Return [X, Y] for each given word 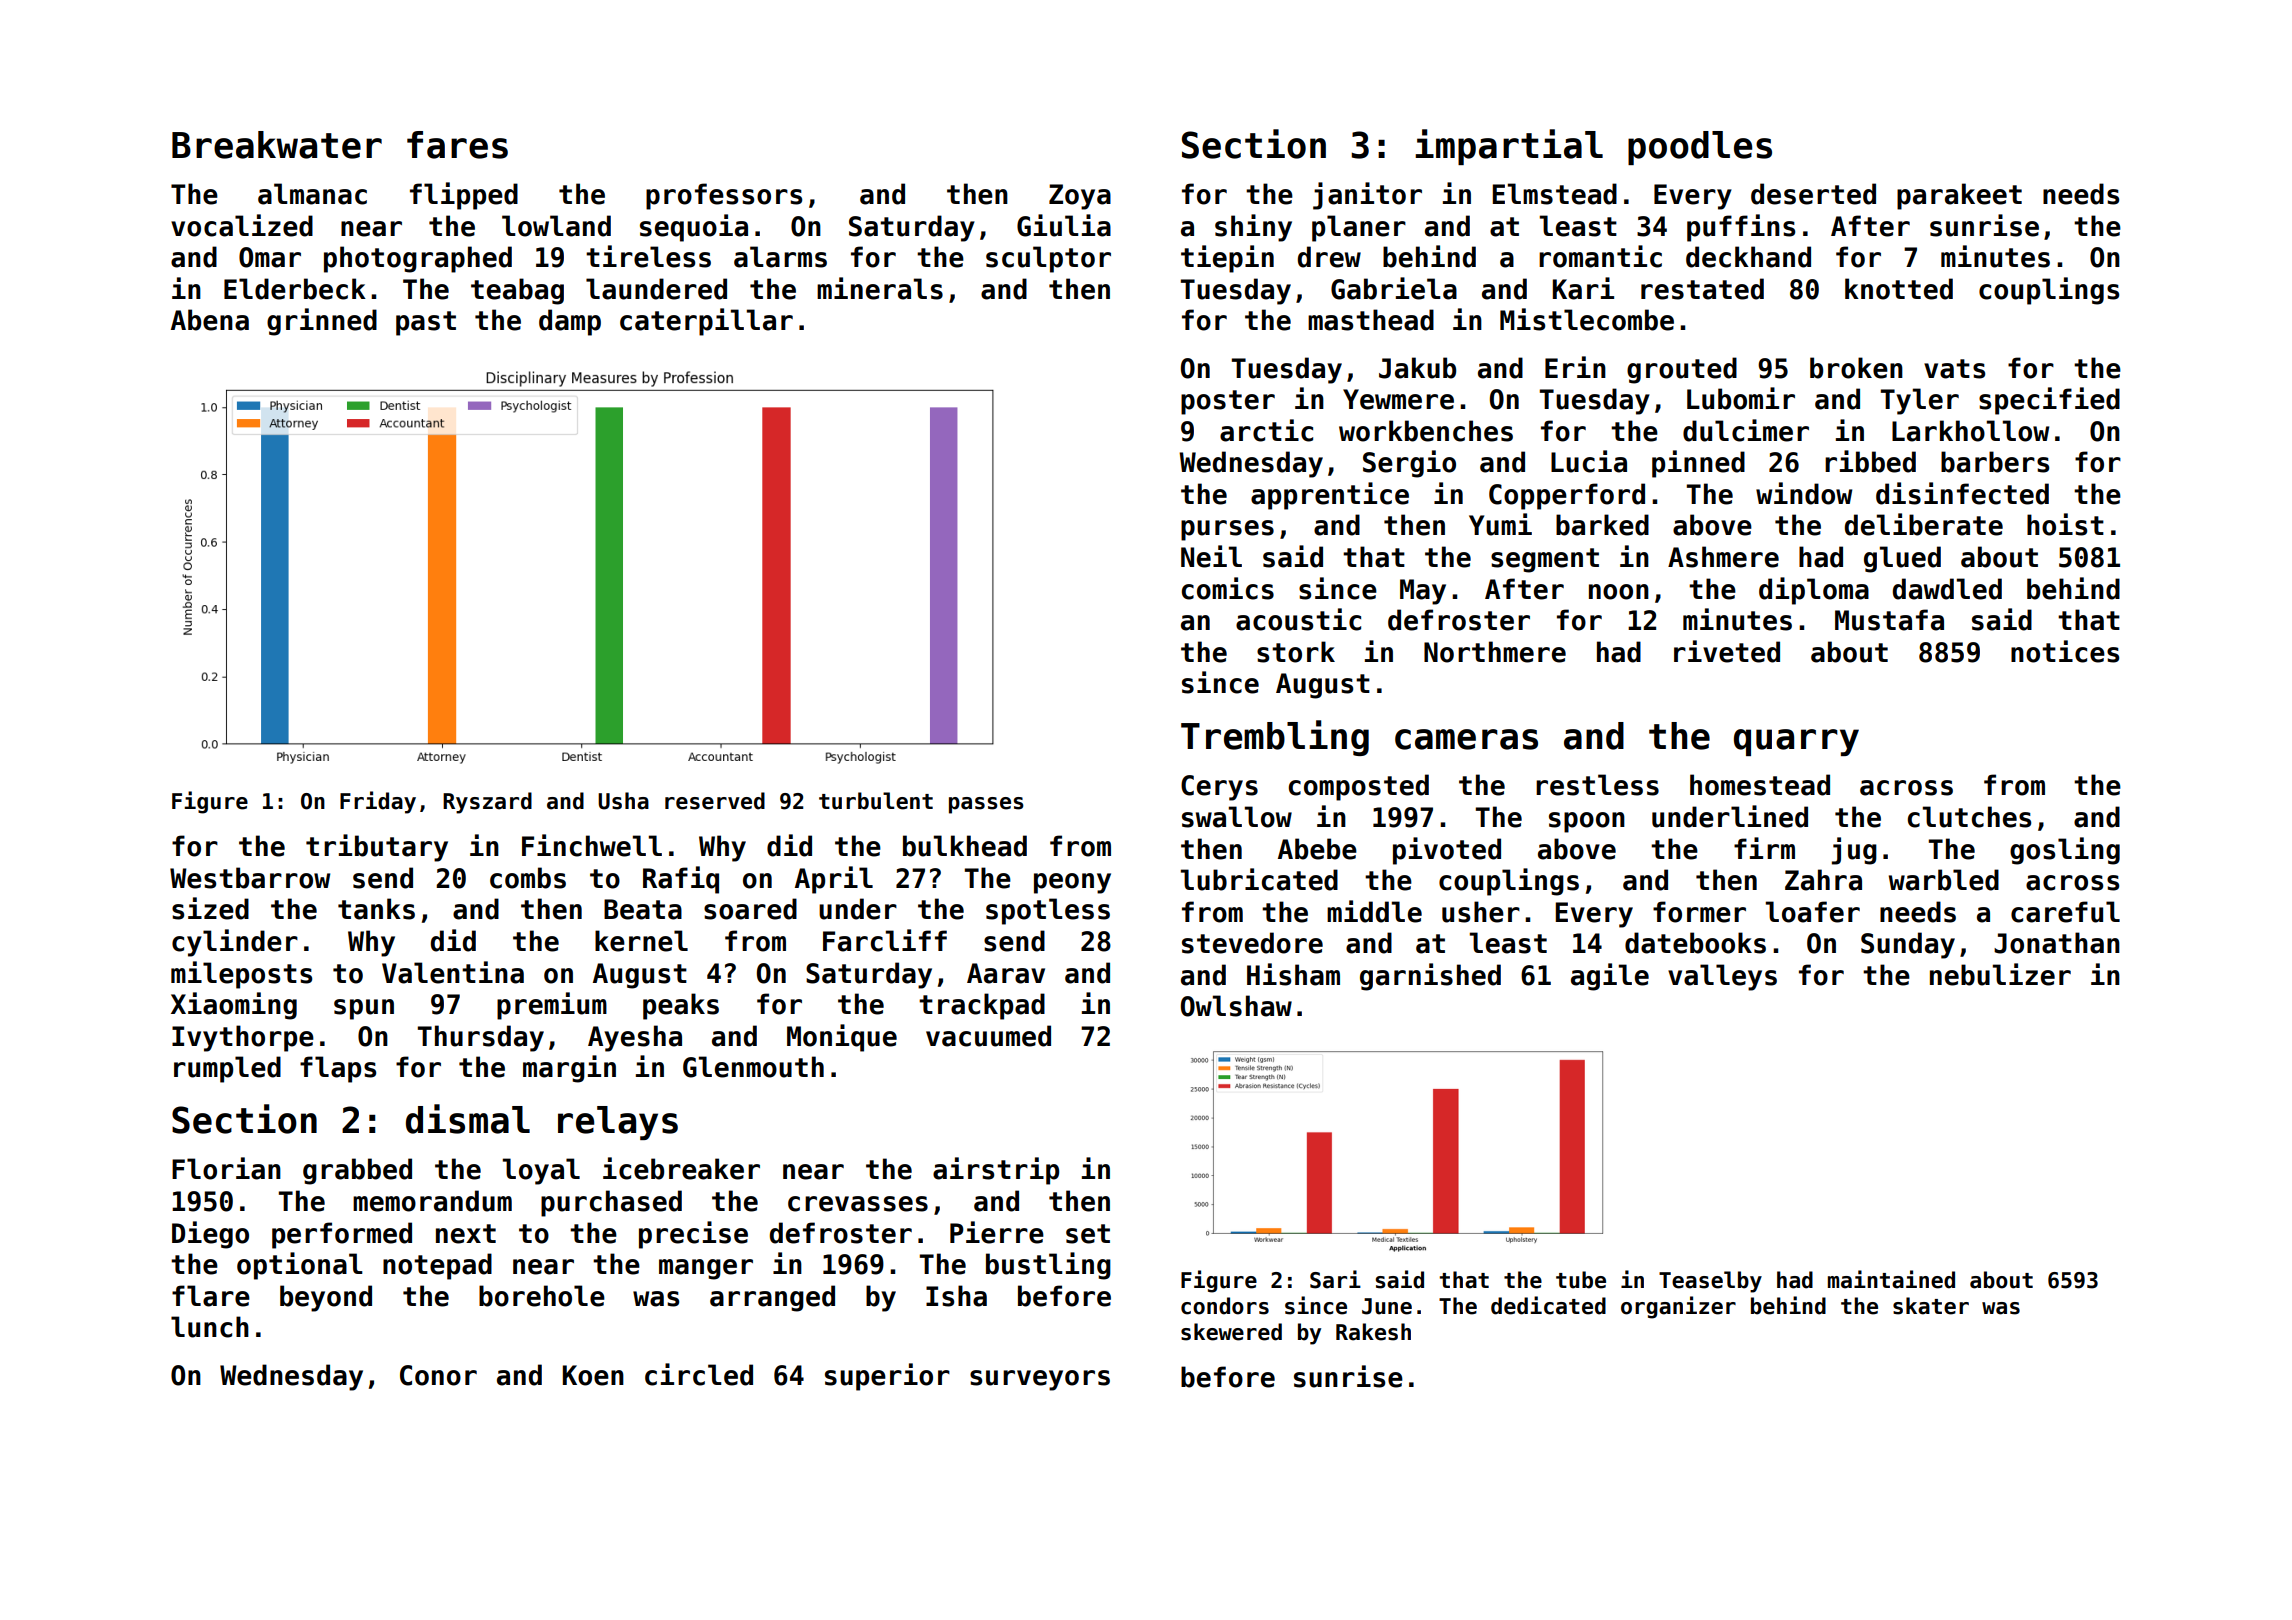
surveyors [1040, 1380]
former [1699, 912]
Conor [438, 1375]
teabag [517, 291]
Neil [1211, 556]
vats [1954, 369]
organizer [1678, 1307]
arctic [1266, 430]
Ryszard [487, 803]
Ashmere [1723, 557]
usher [1481, 912]
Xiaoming [234, 1006]
